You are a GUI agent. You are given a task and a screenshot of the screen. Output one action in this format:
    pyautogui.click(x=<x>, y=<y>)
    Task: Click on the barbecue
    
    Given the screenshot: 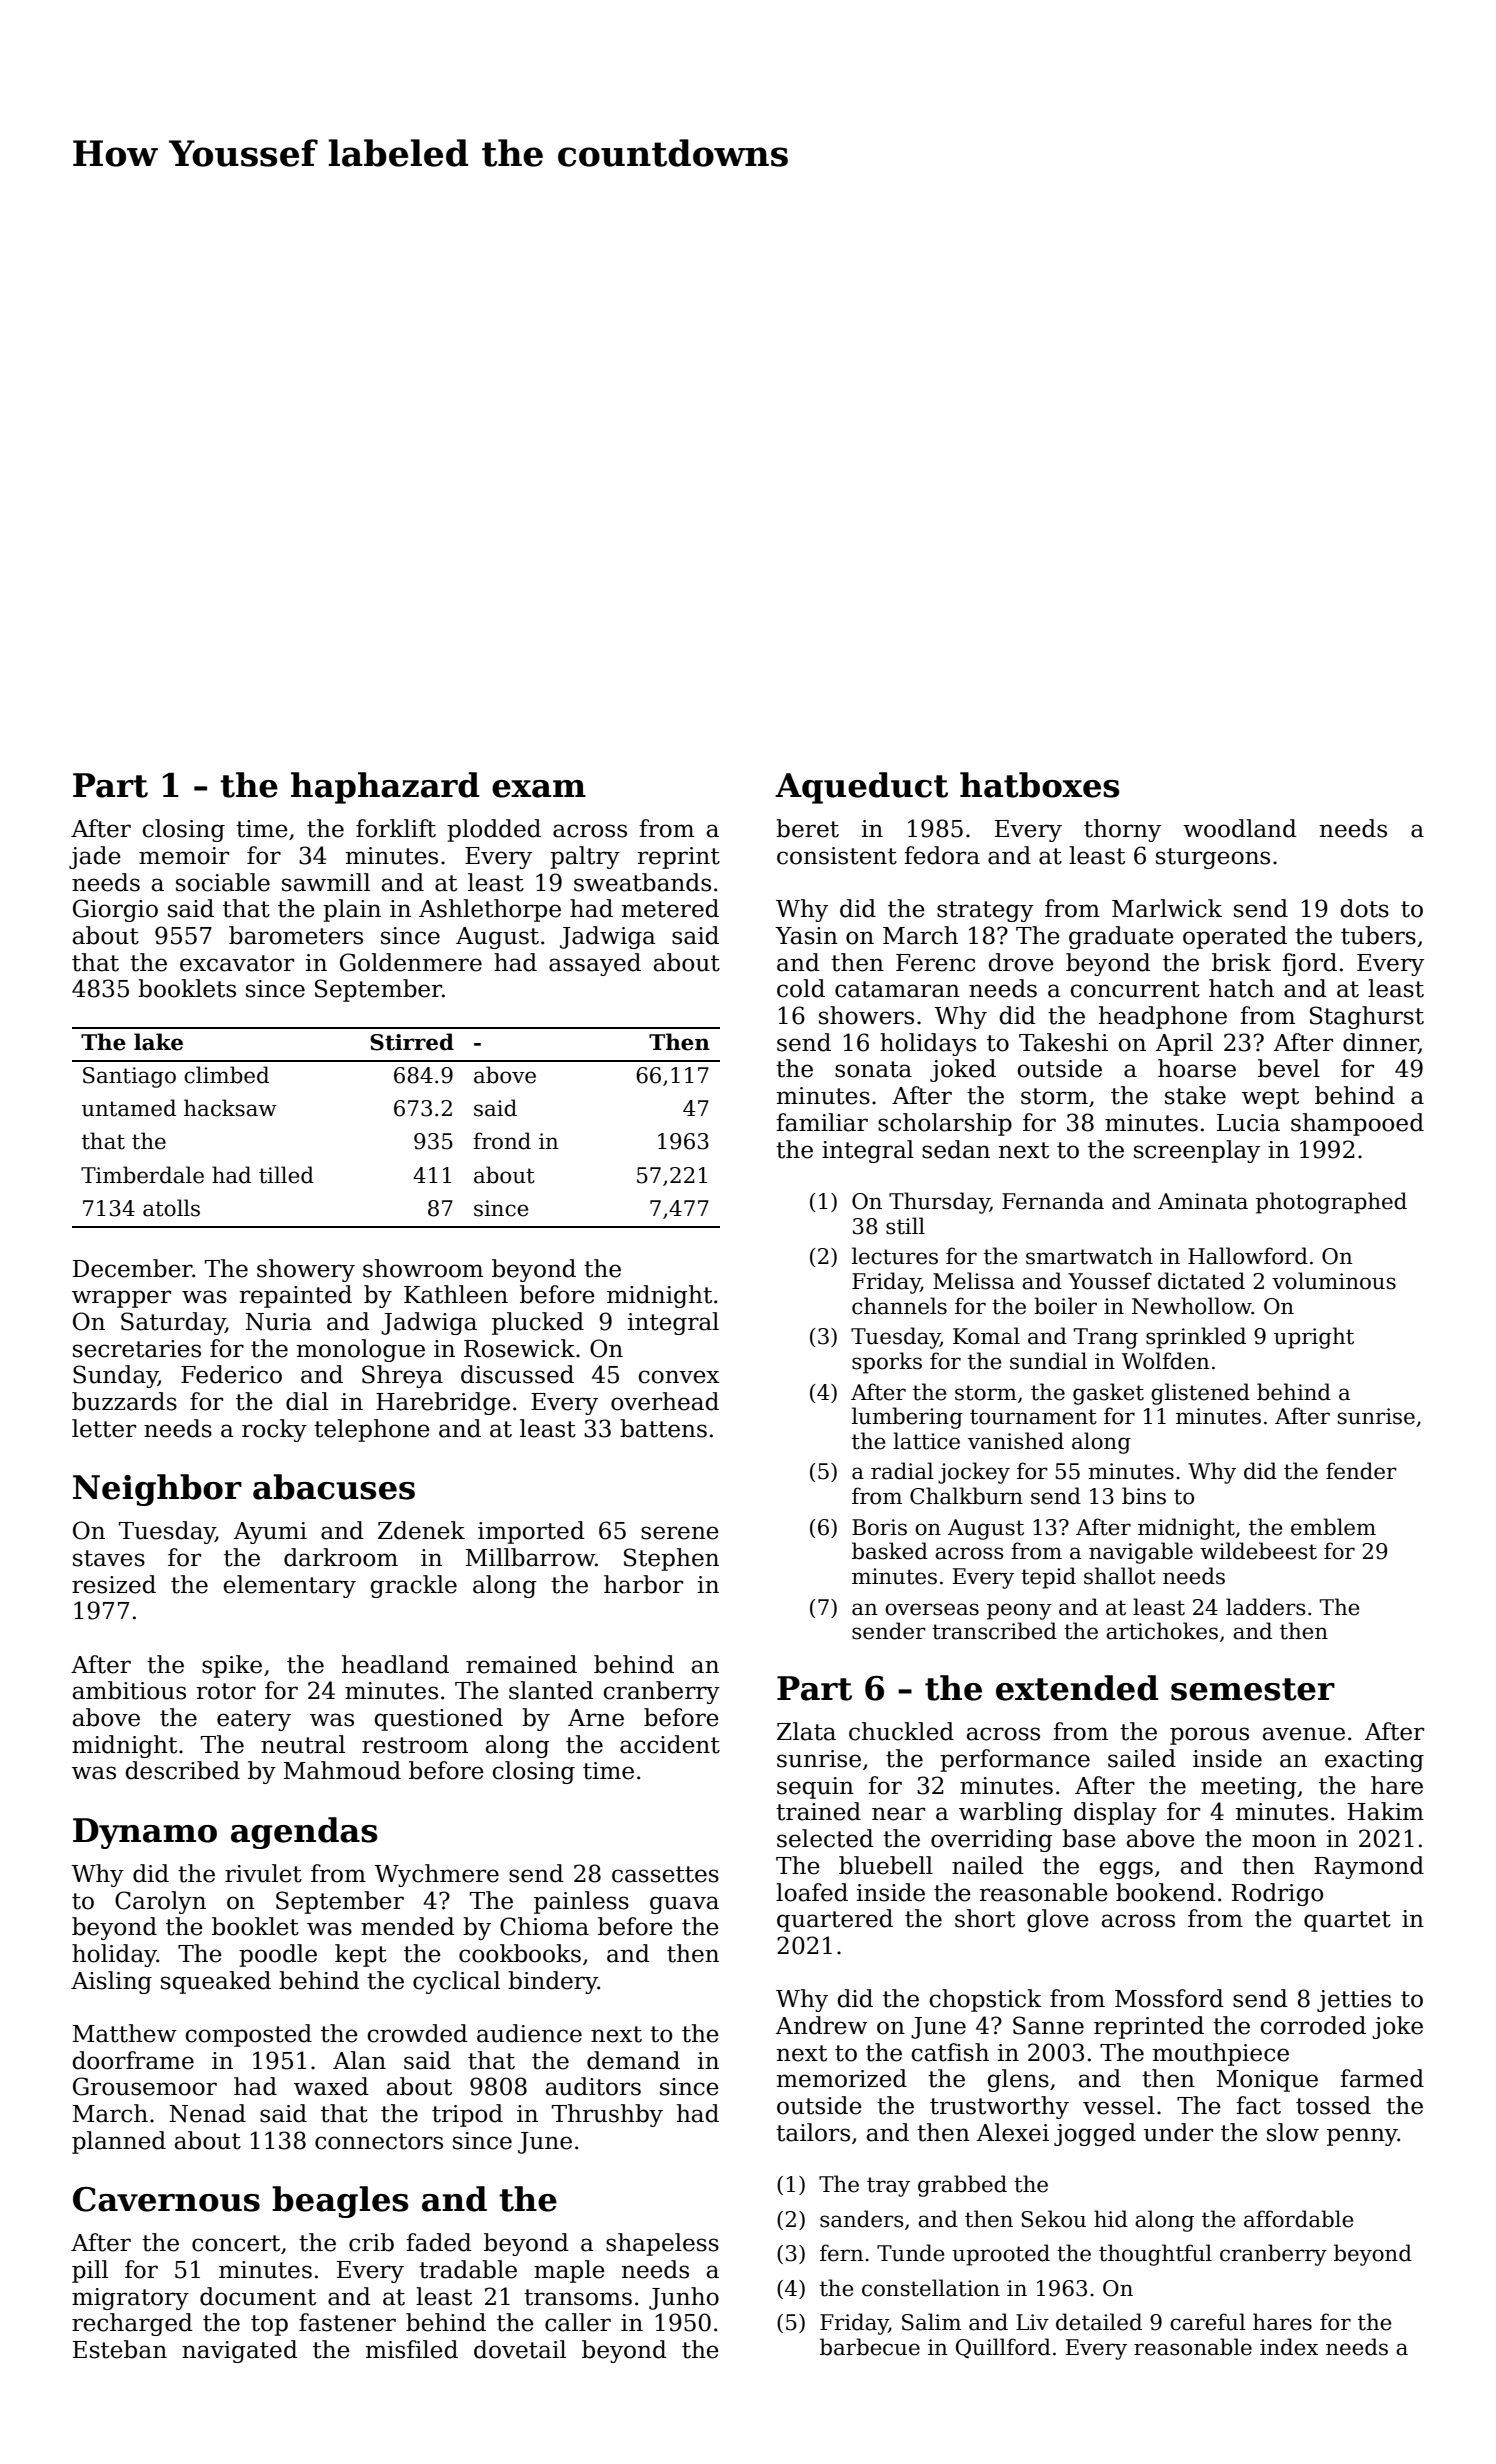 What is the action you would take?
    pyautogui.click(x=870, y=2347)
